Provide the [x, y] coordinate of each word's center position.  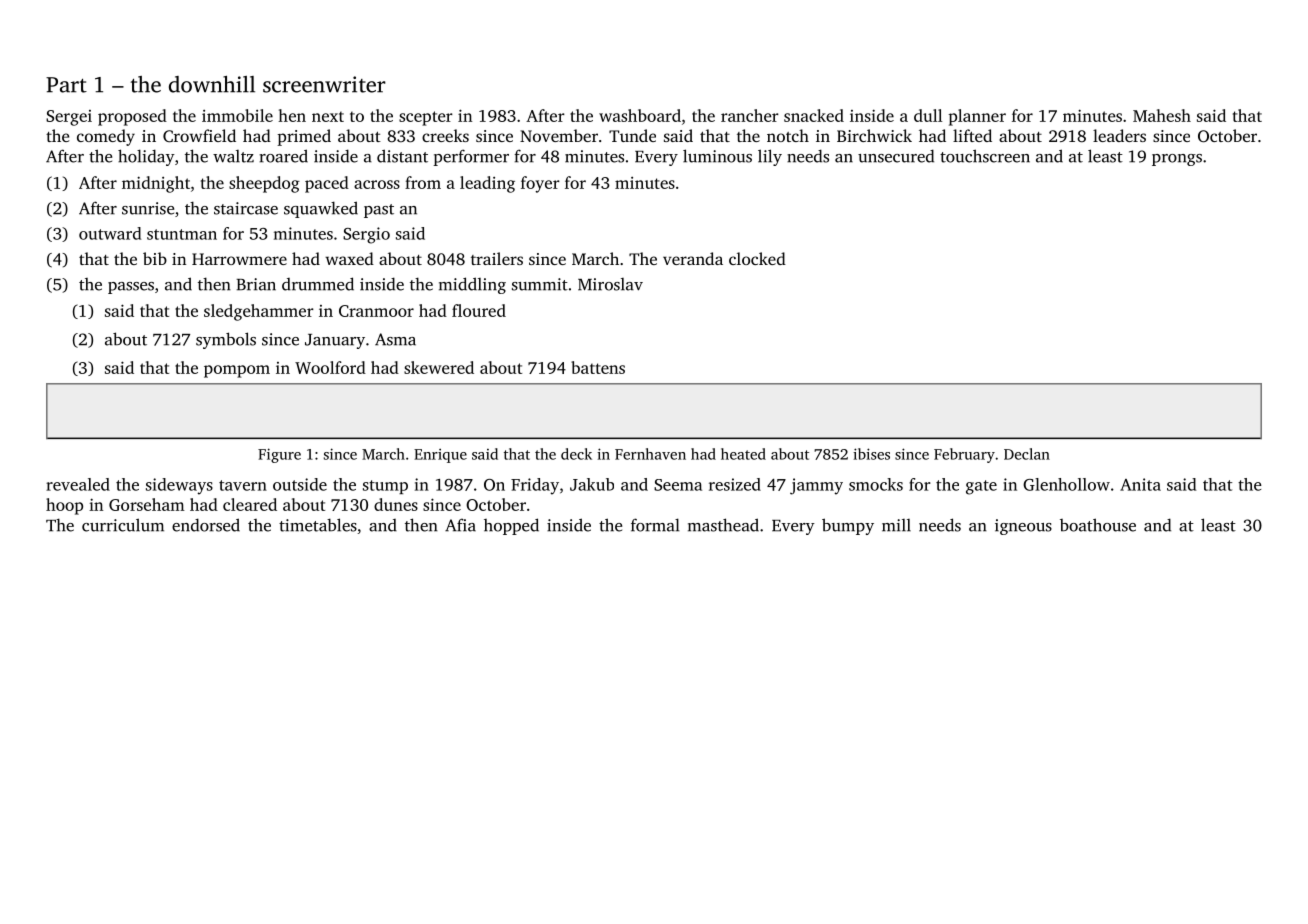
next [328, 116]
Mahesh [1162, 115]
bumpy [848, 526]
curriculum [123, 525]
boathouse [1098, 525]
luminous [717, 156]
